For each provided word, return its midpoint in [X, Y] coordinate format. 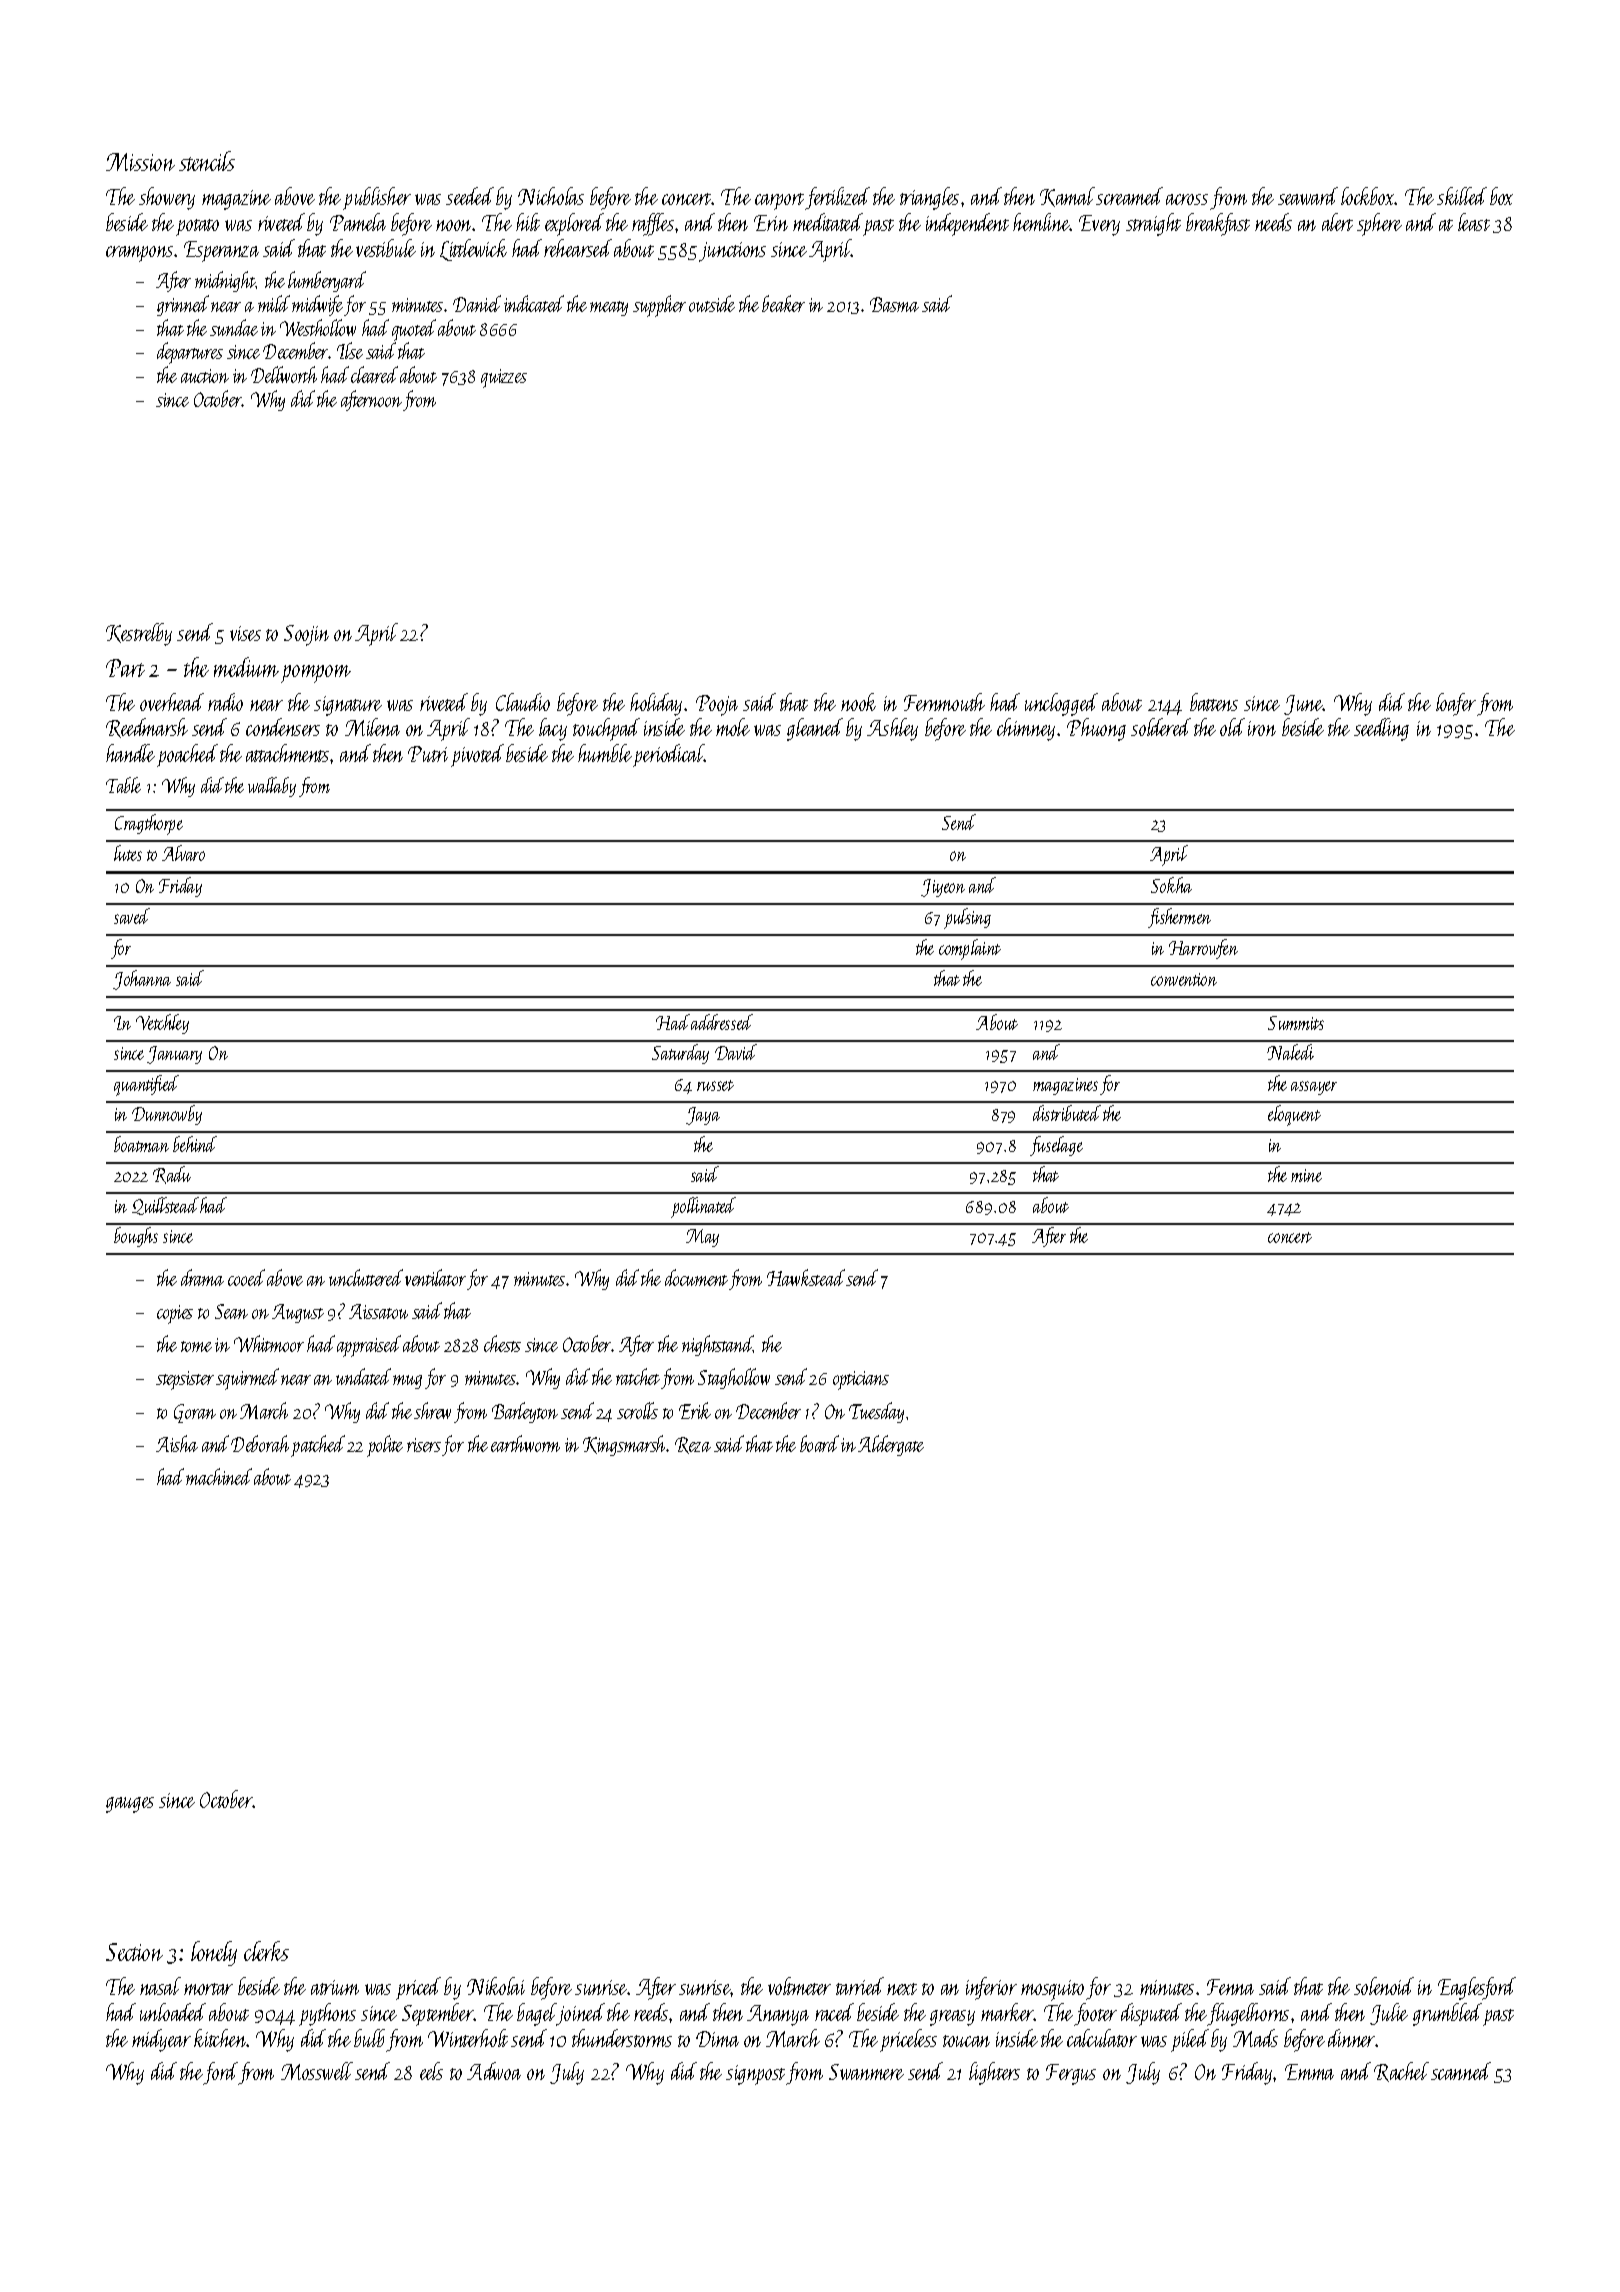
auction [205, 376]
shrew [432, 1410]
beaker [783, 303]
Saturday [680, 1054]
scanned [1461, 2071]
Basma [894, 304]
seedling [1381, 729]
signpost [755, 2075]
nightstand [718, 1345]
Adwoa [494, 2071]
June [1303, 705]
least [1474, 222]
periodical [669, 755]
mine [1306, 1175]
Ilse [350, 350]
